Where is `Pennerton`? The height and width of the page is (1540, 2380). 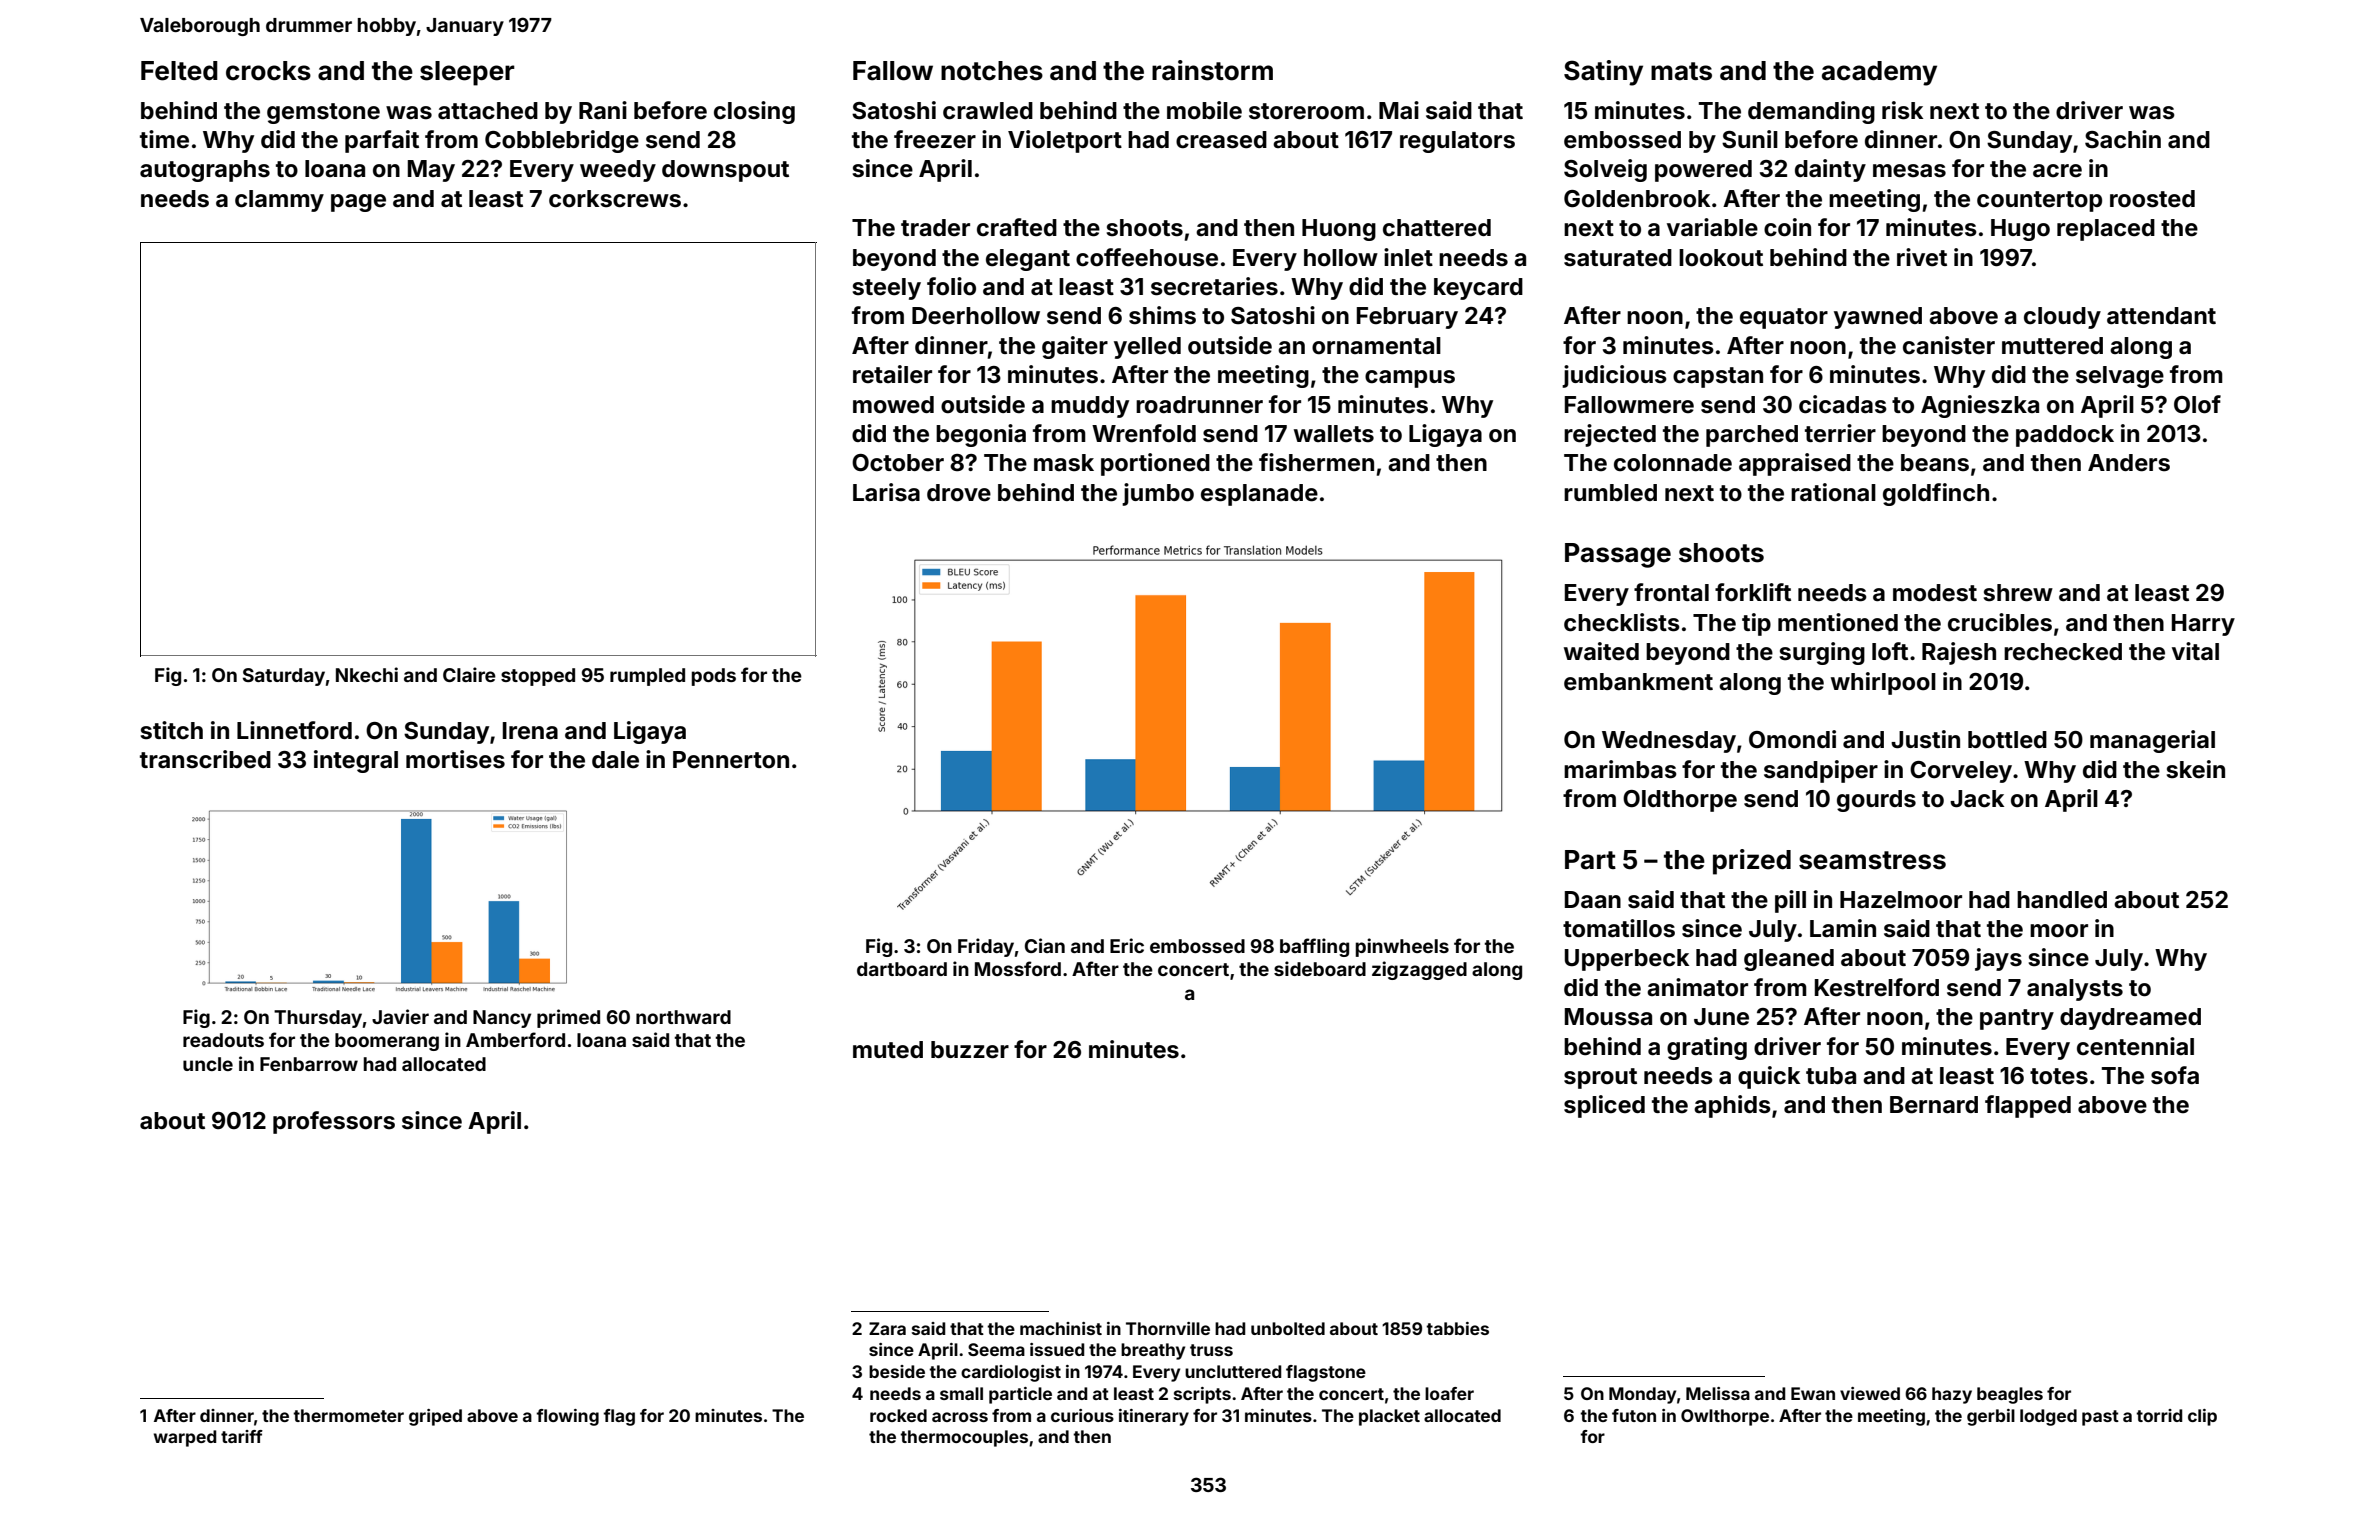
Pennerton is located at coordinates (731, 760).
